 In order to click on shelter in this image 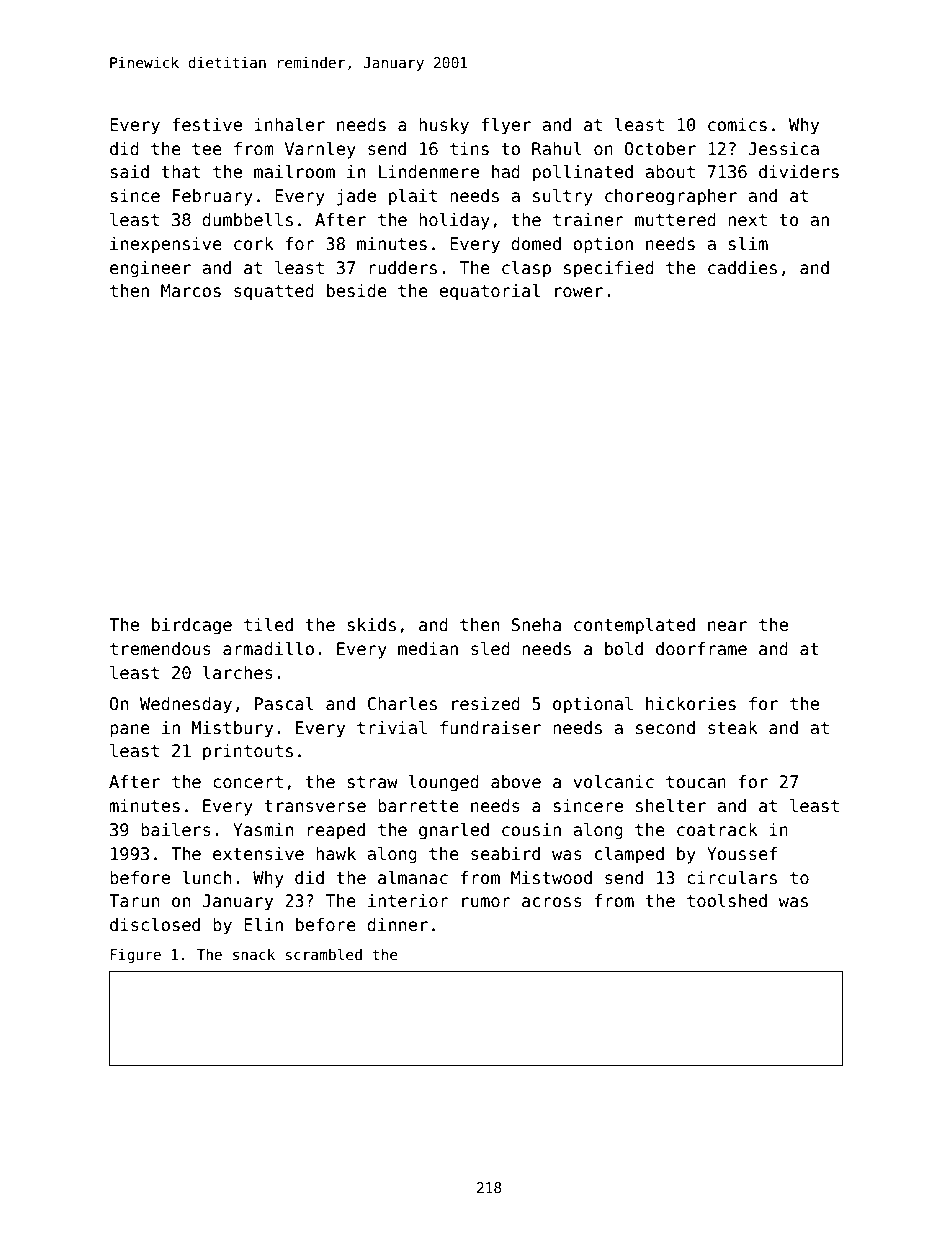, I will do `click(671, 806)`.
